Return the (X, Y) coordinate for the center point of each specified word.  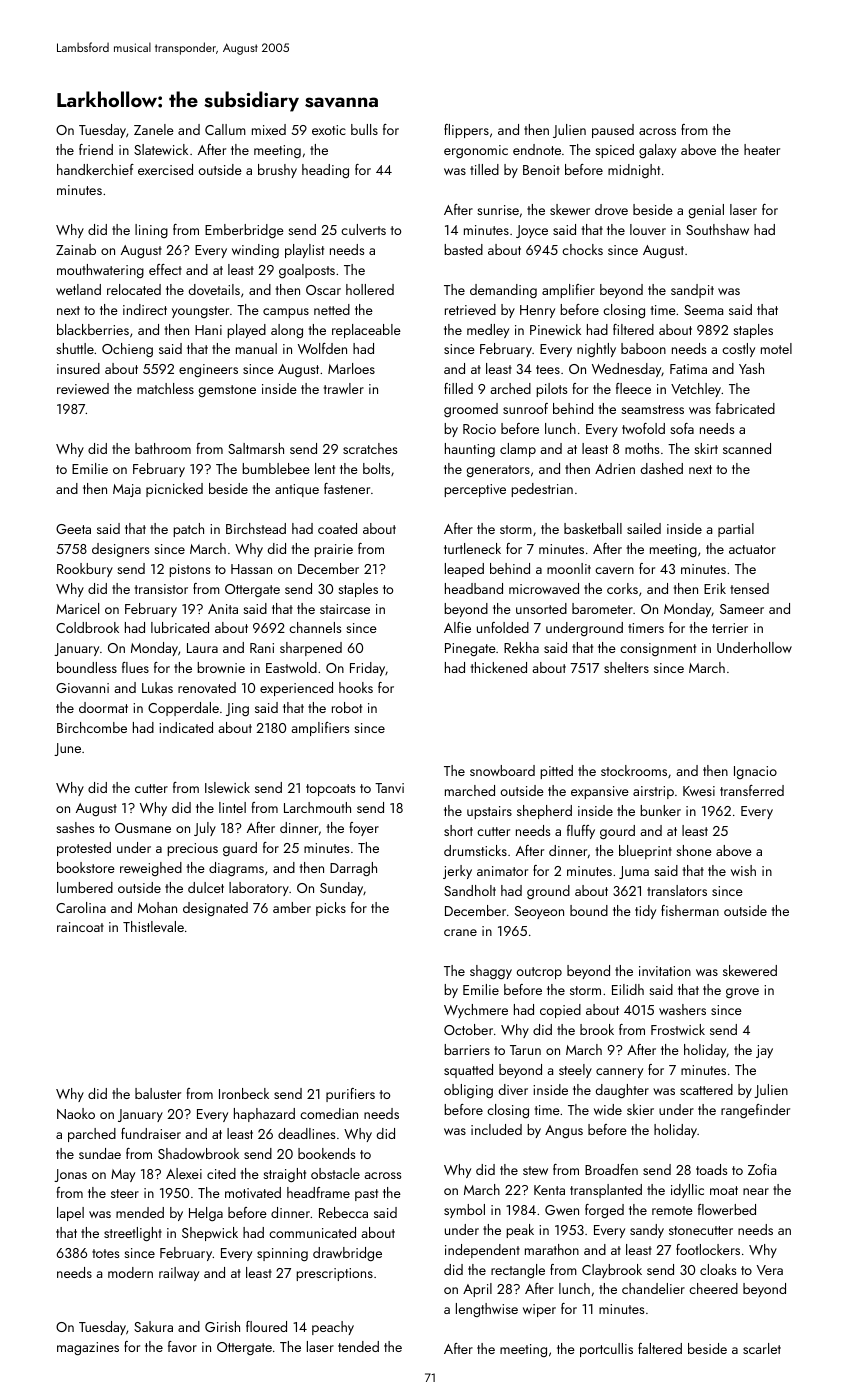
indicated (186, 727)
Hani (208, 330)
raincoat (80, 927)
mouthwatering (100, 271)
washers (682, 1009)
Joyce (532, 231)
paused (613, 131)
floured (266, 1326)
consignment (658, 649)
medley (488, 331)
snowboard (502, 770)
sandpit (692, 291)
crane (460, 932)
